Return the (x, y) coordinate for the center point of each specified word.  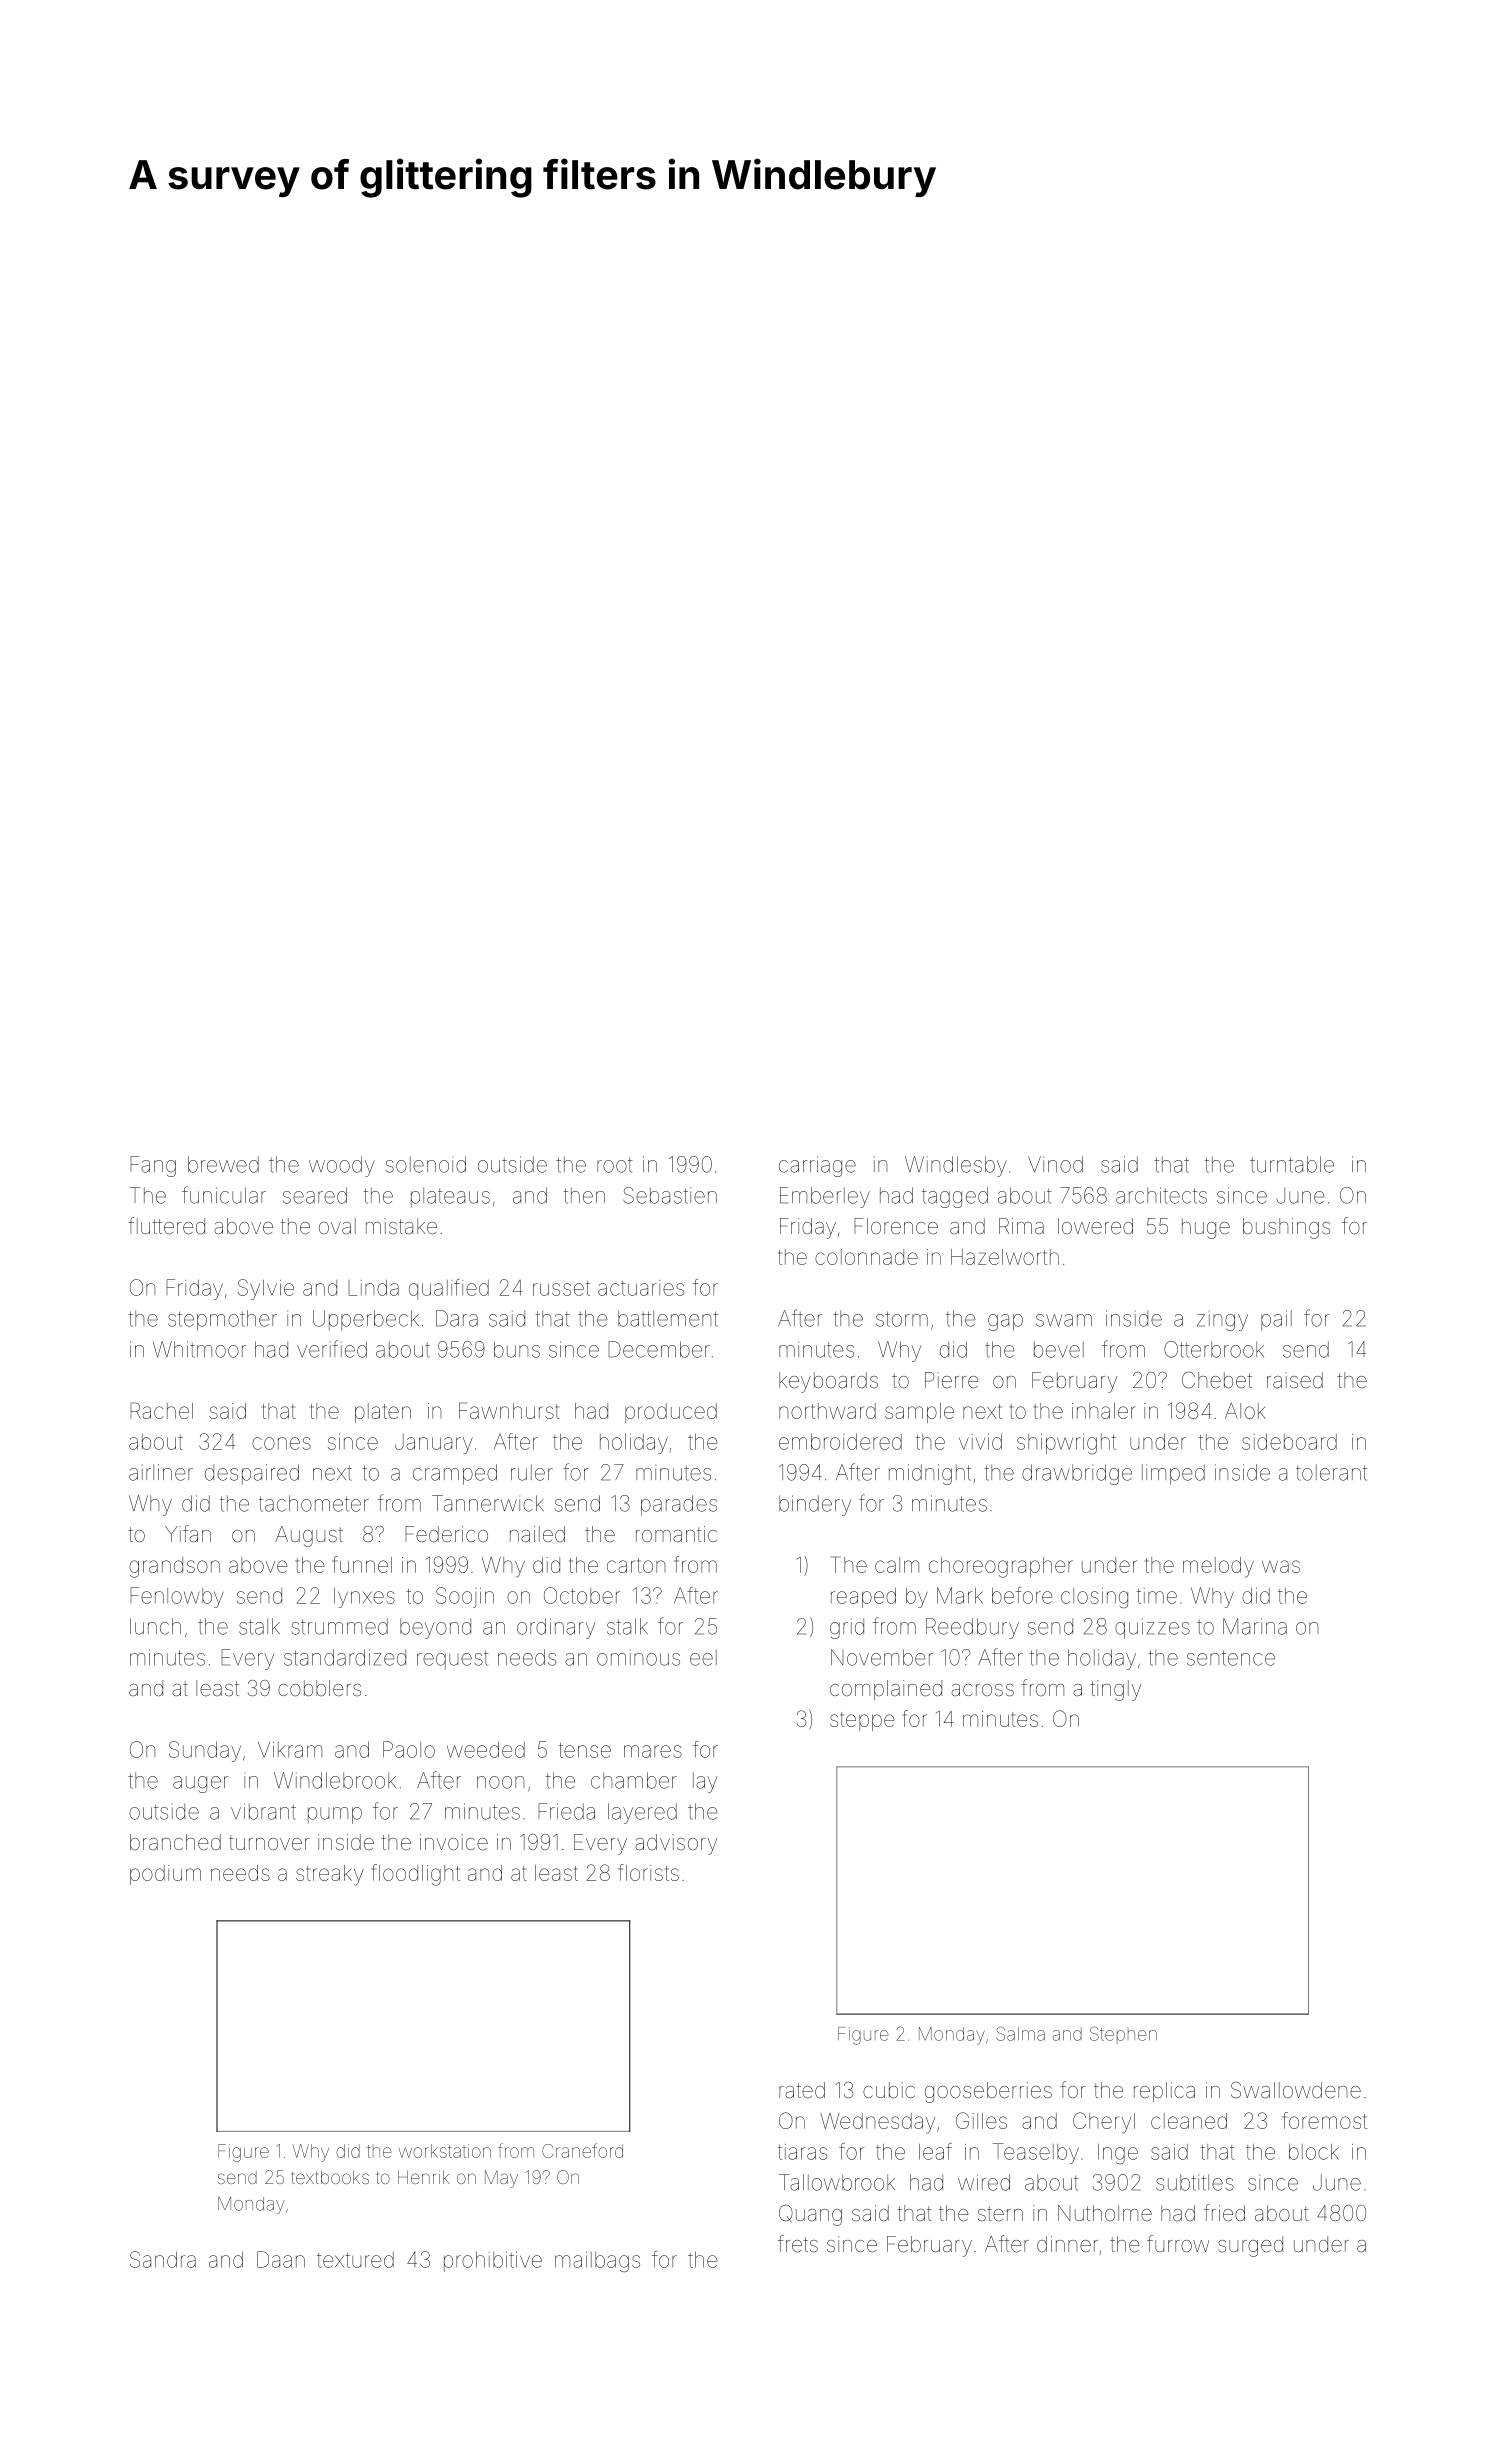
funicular (224, 1195)
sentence (1231, 1658)
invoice (454, 1842)
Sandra (163, 2259)
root (615, 1165)
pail (1276, 1320)
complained (886, 1690)
